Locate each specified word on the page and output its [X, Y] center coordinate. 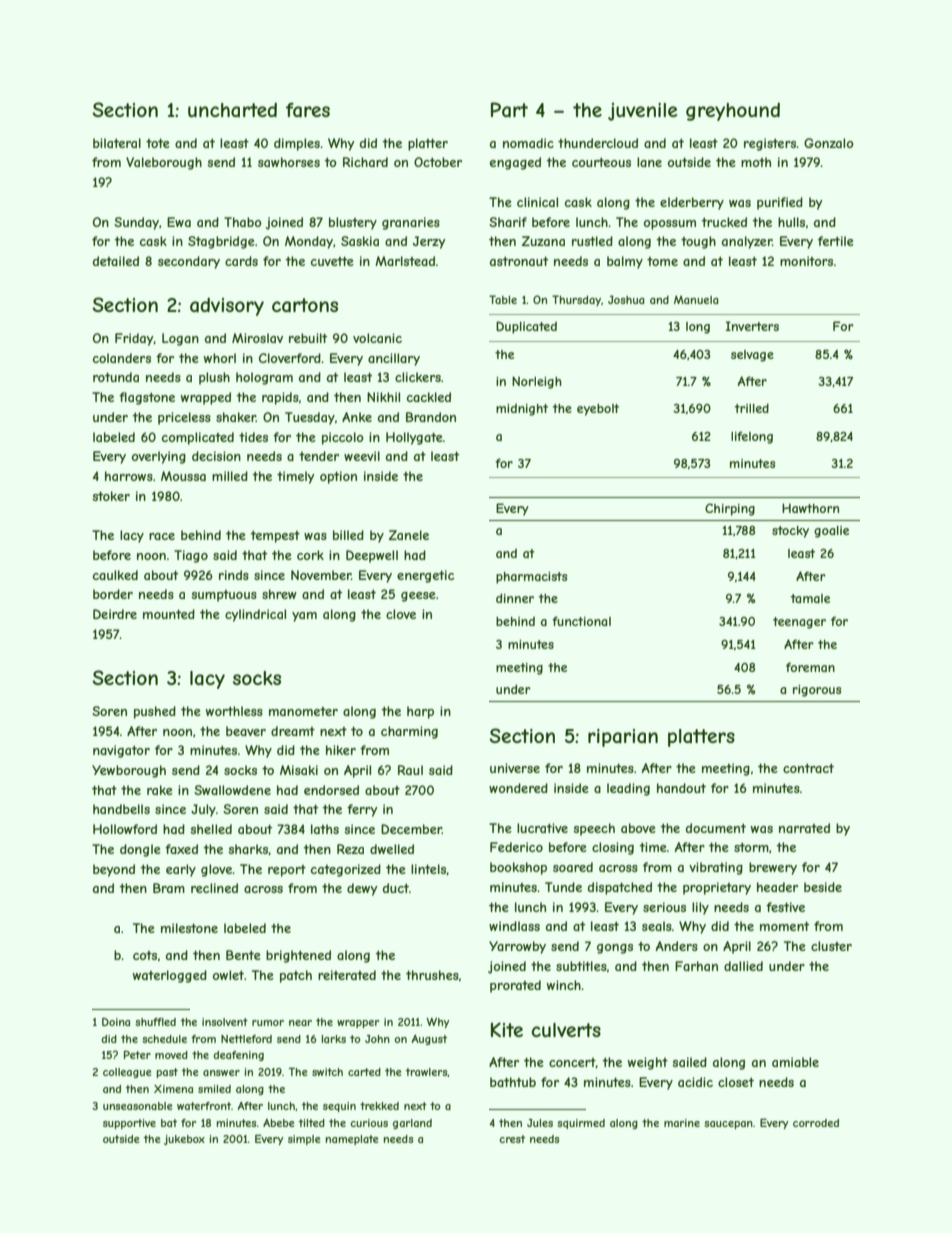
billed [348, 535]
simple [304, 1140]
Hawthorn [810, 508]
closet [736, 1082]
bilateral [117, 143]
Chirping [730, 509]
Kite [507, 1029]
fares [308, 110]
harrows [129, 476]
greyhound [733, 112]
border [113, 594]
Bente [243, 955]
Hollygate [414, 438]
